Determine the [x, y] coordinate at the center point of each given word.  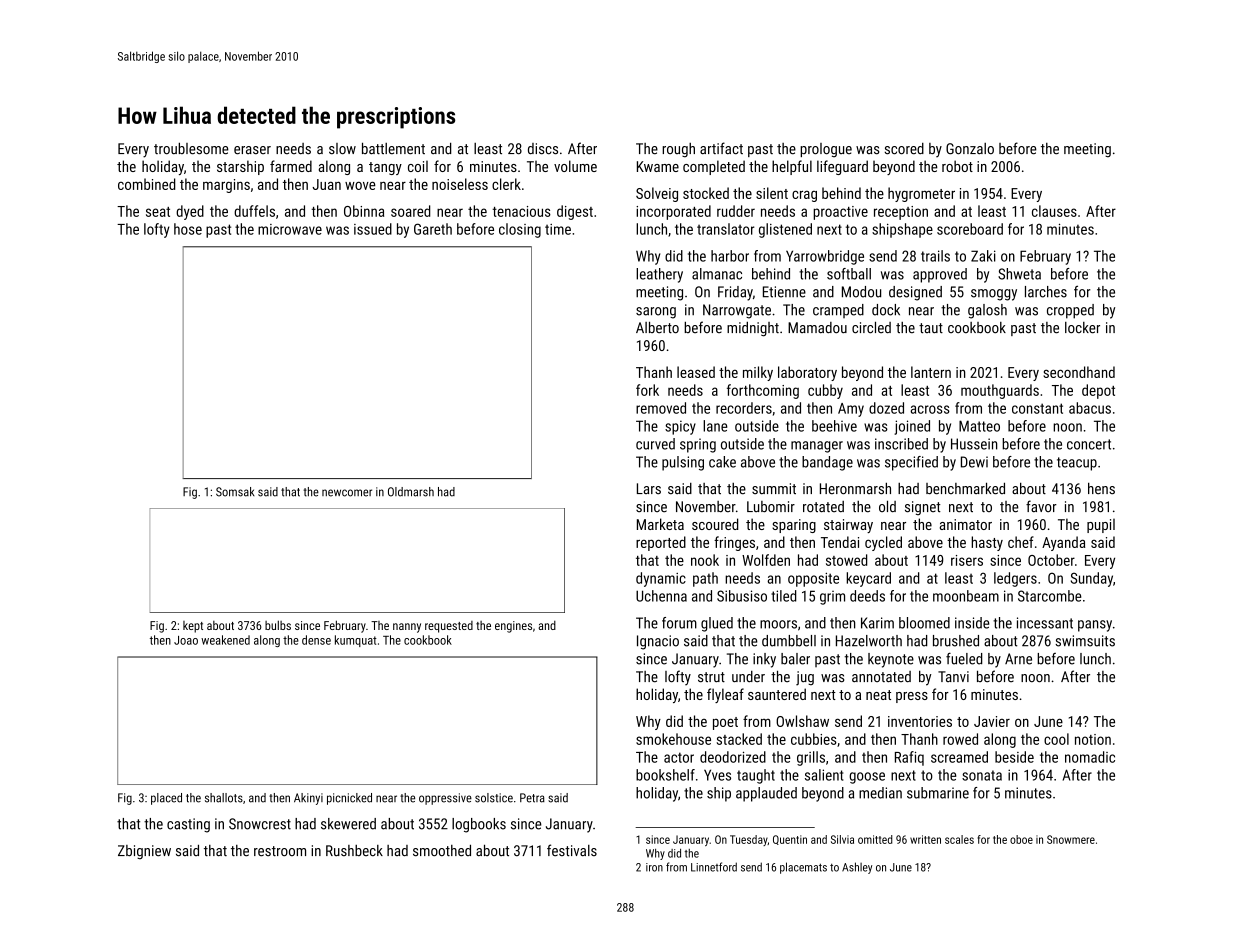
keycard [868, 579]
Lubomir [771, 507]
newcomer [347, 493]
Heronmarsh [855, 488]
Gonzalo [970, 149]
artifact [721, 148]
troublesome [191, 148]
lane [715, 426]
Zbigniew [144, 852]
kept [193, 627]
